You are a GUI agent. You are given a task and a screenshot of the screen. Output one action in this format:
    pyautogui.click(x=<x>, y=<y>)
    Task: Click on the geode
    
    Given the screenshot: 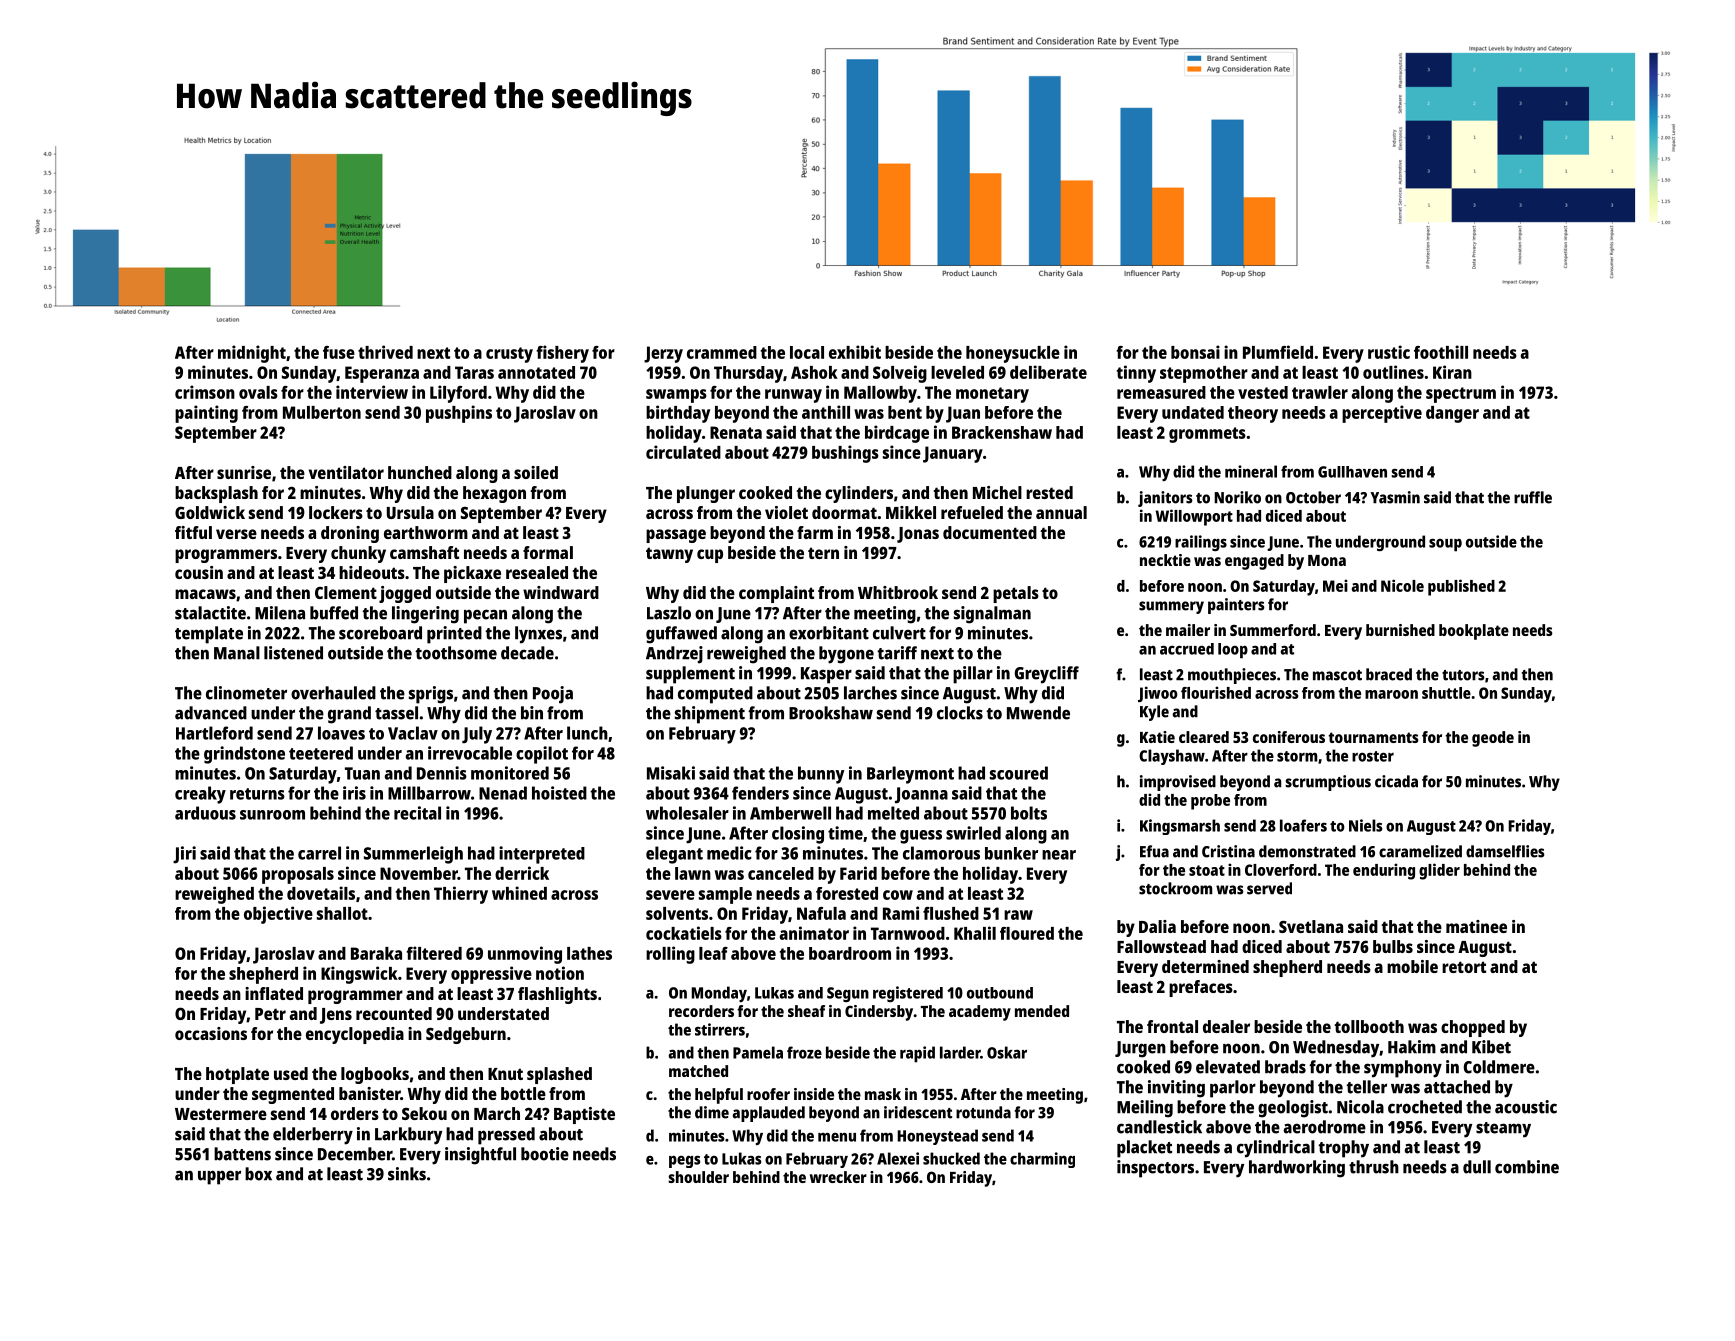 What is the action you would take?
    pyautogui.click(x=1493, y=739)
